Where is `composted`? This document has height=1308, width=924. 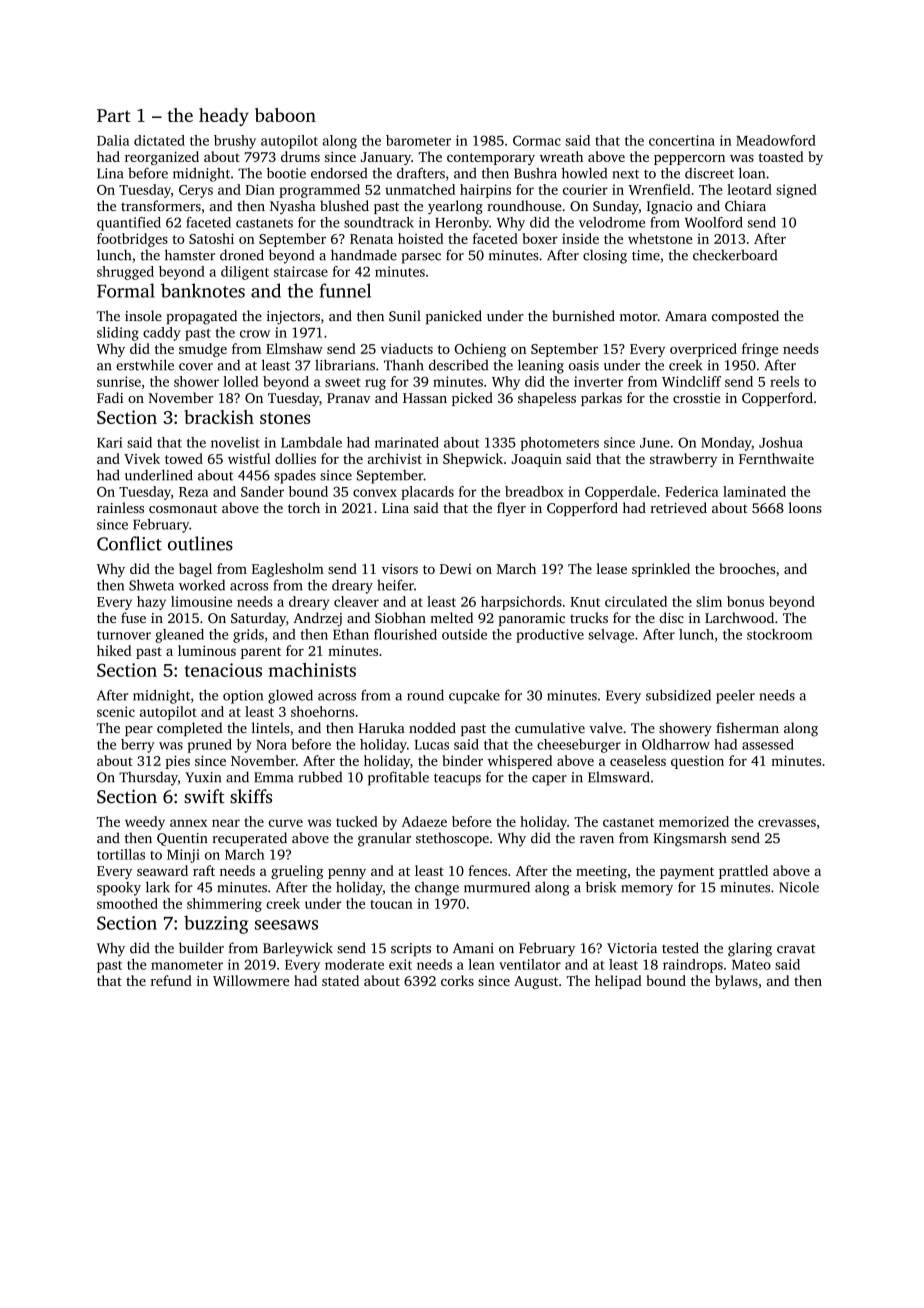
composted is located at coordinates (745, 317).
